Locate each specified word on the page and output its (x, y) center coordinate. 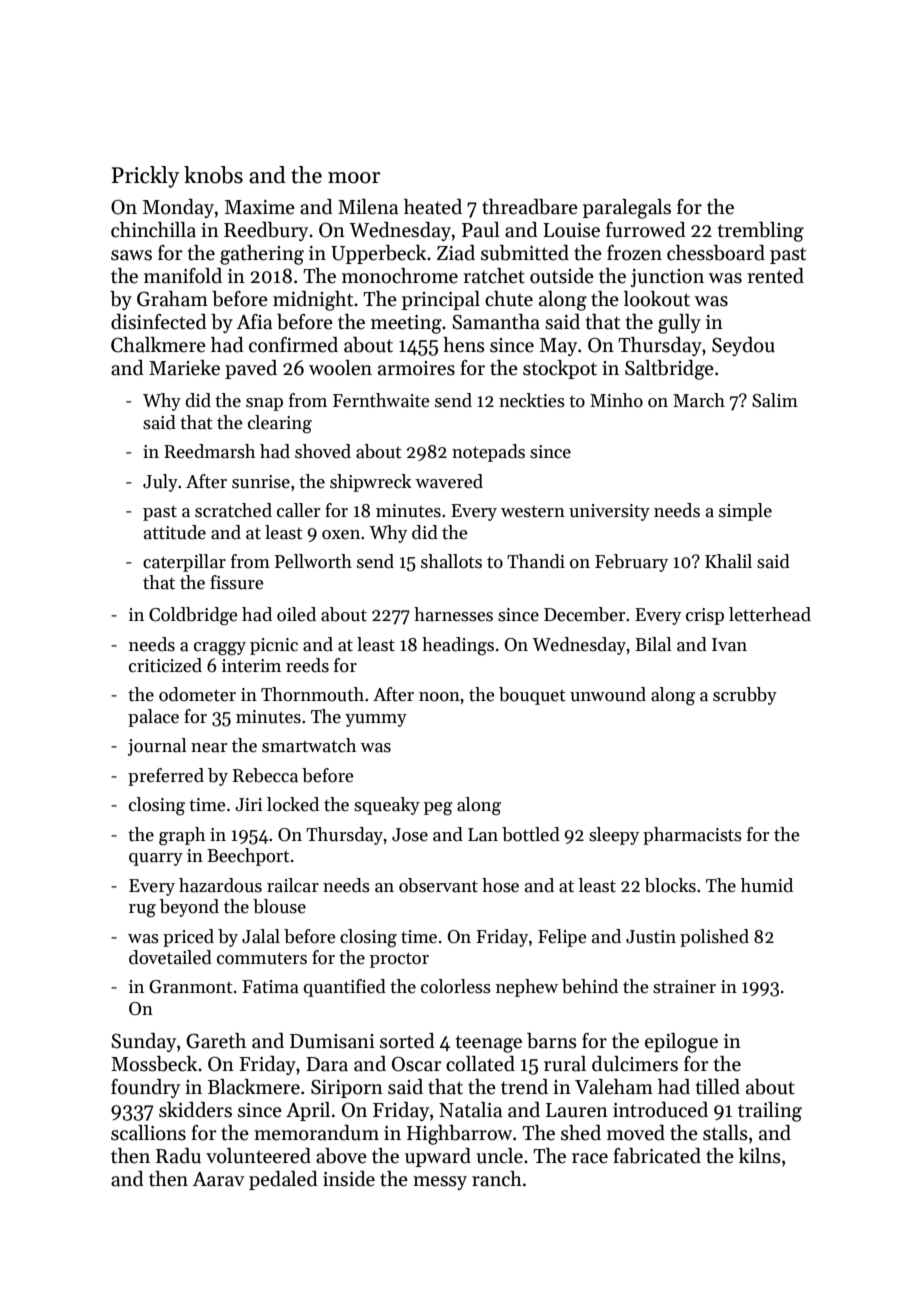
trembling (761, 232)
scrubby (745, 696)
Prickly (145, 177)
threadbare (530, 207)
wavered (449, 481)
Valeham (614, 1087)
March (699, 400)
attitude (175, 532)
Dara (327, 1064)
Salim (775, 400)
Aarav (218, 1179)
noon (439, 697)
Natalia (470, 1110)
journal (157, 747)
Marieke (184, 368)
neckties (532, 400)
